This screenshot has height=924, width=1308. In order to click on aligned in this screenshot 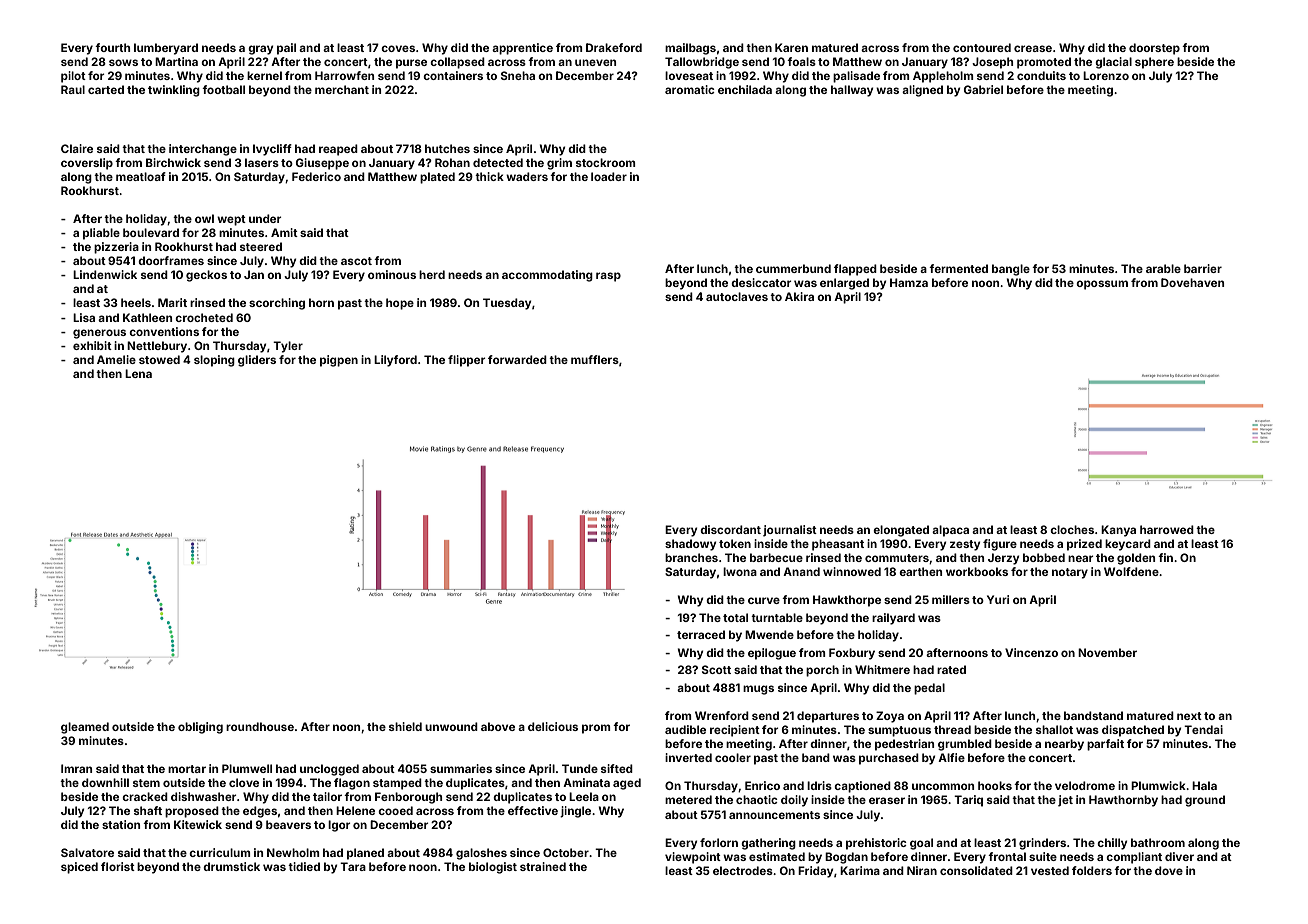, I will do `click(922, 91)`.
